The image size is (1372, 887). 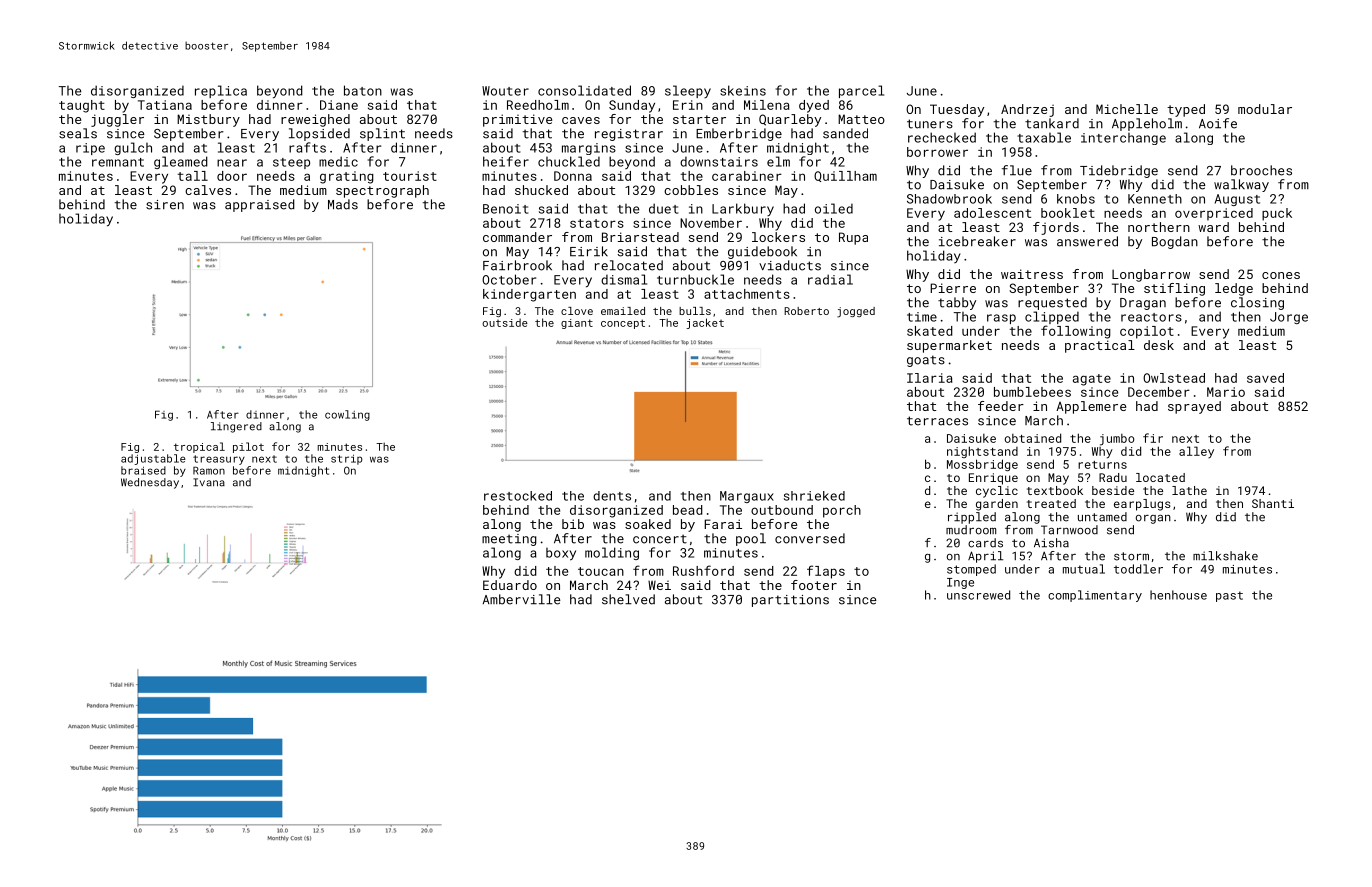 What do you see at coordinates (978, 595) in the image?
I see `unscrewed` at bounding box center [978, 595].
